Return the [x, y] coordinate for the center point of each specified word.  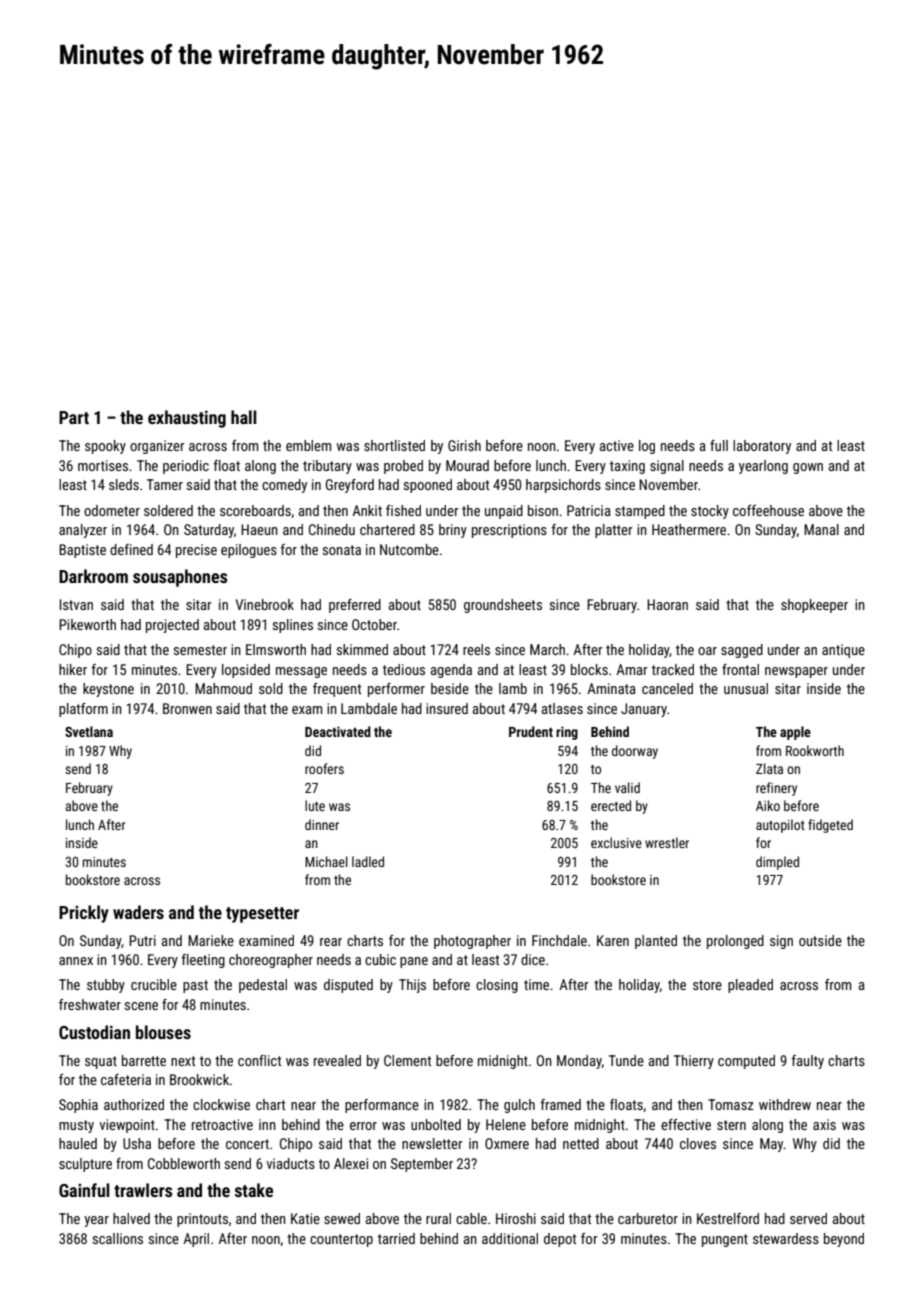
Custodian [94, 1032]
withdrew [785, 1104]
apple [795, 733]
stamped [640, 512]
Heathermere [689, 529]
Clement [407, 1060]
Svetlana [89, 731]
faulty [808, 1062]
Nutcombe [409, 549]
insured [447, 708]
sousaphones [180, 578]
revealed [337, 1060]
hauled [78, 1143]
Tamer [165, 484]
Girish [464, 445]
